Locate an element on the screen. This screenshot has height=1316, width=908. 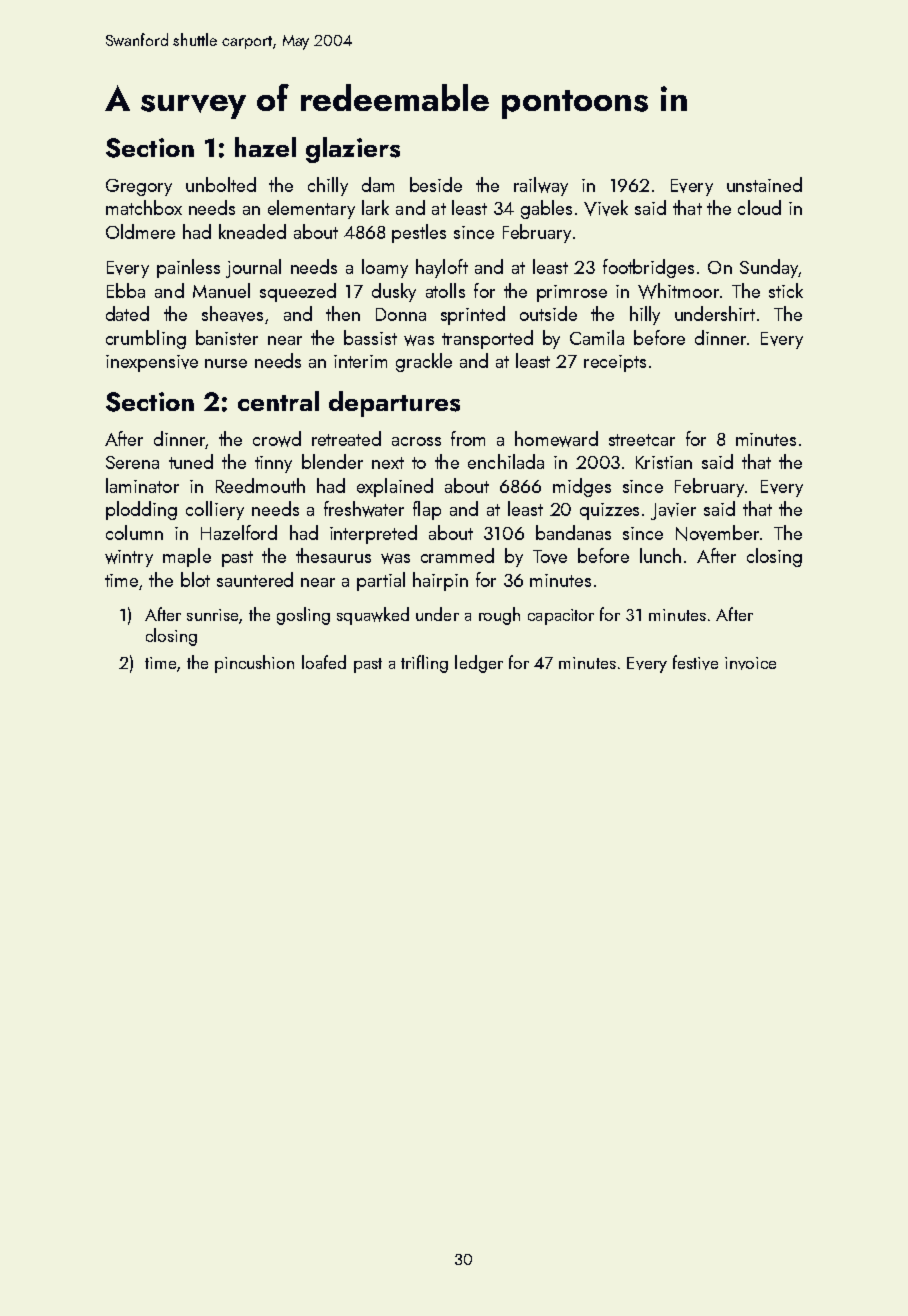
unstained is located at coordinates (764, 184).
